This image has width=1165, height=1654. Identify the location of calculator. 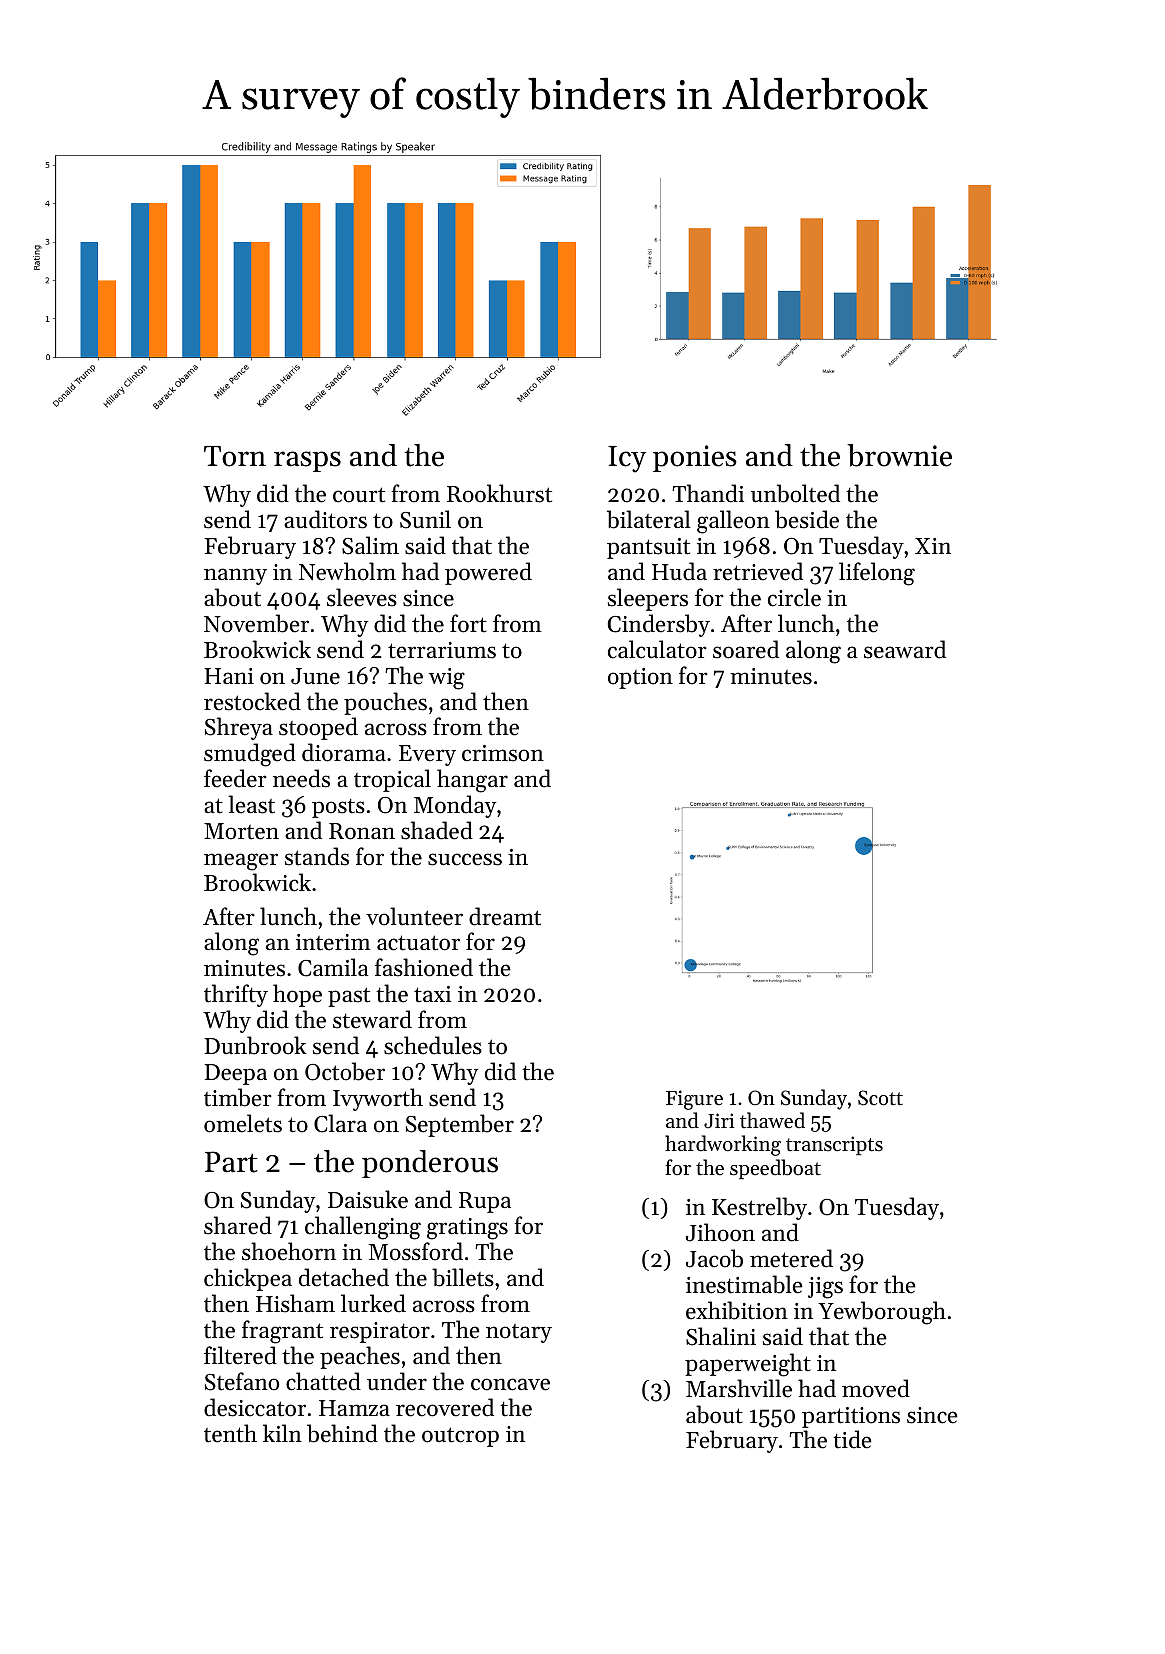
(657, 649).
